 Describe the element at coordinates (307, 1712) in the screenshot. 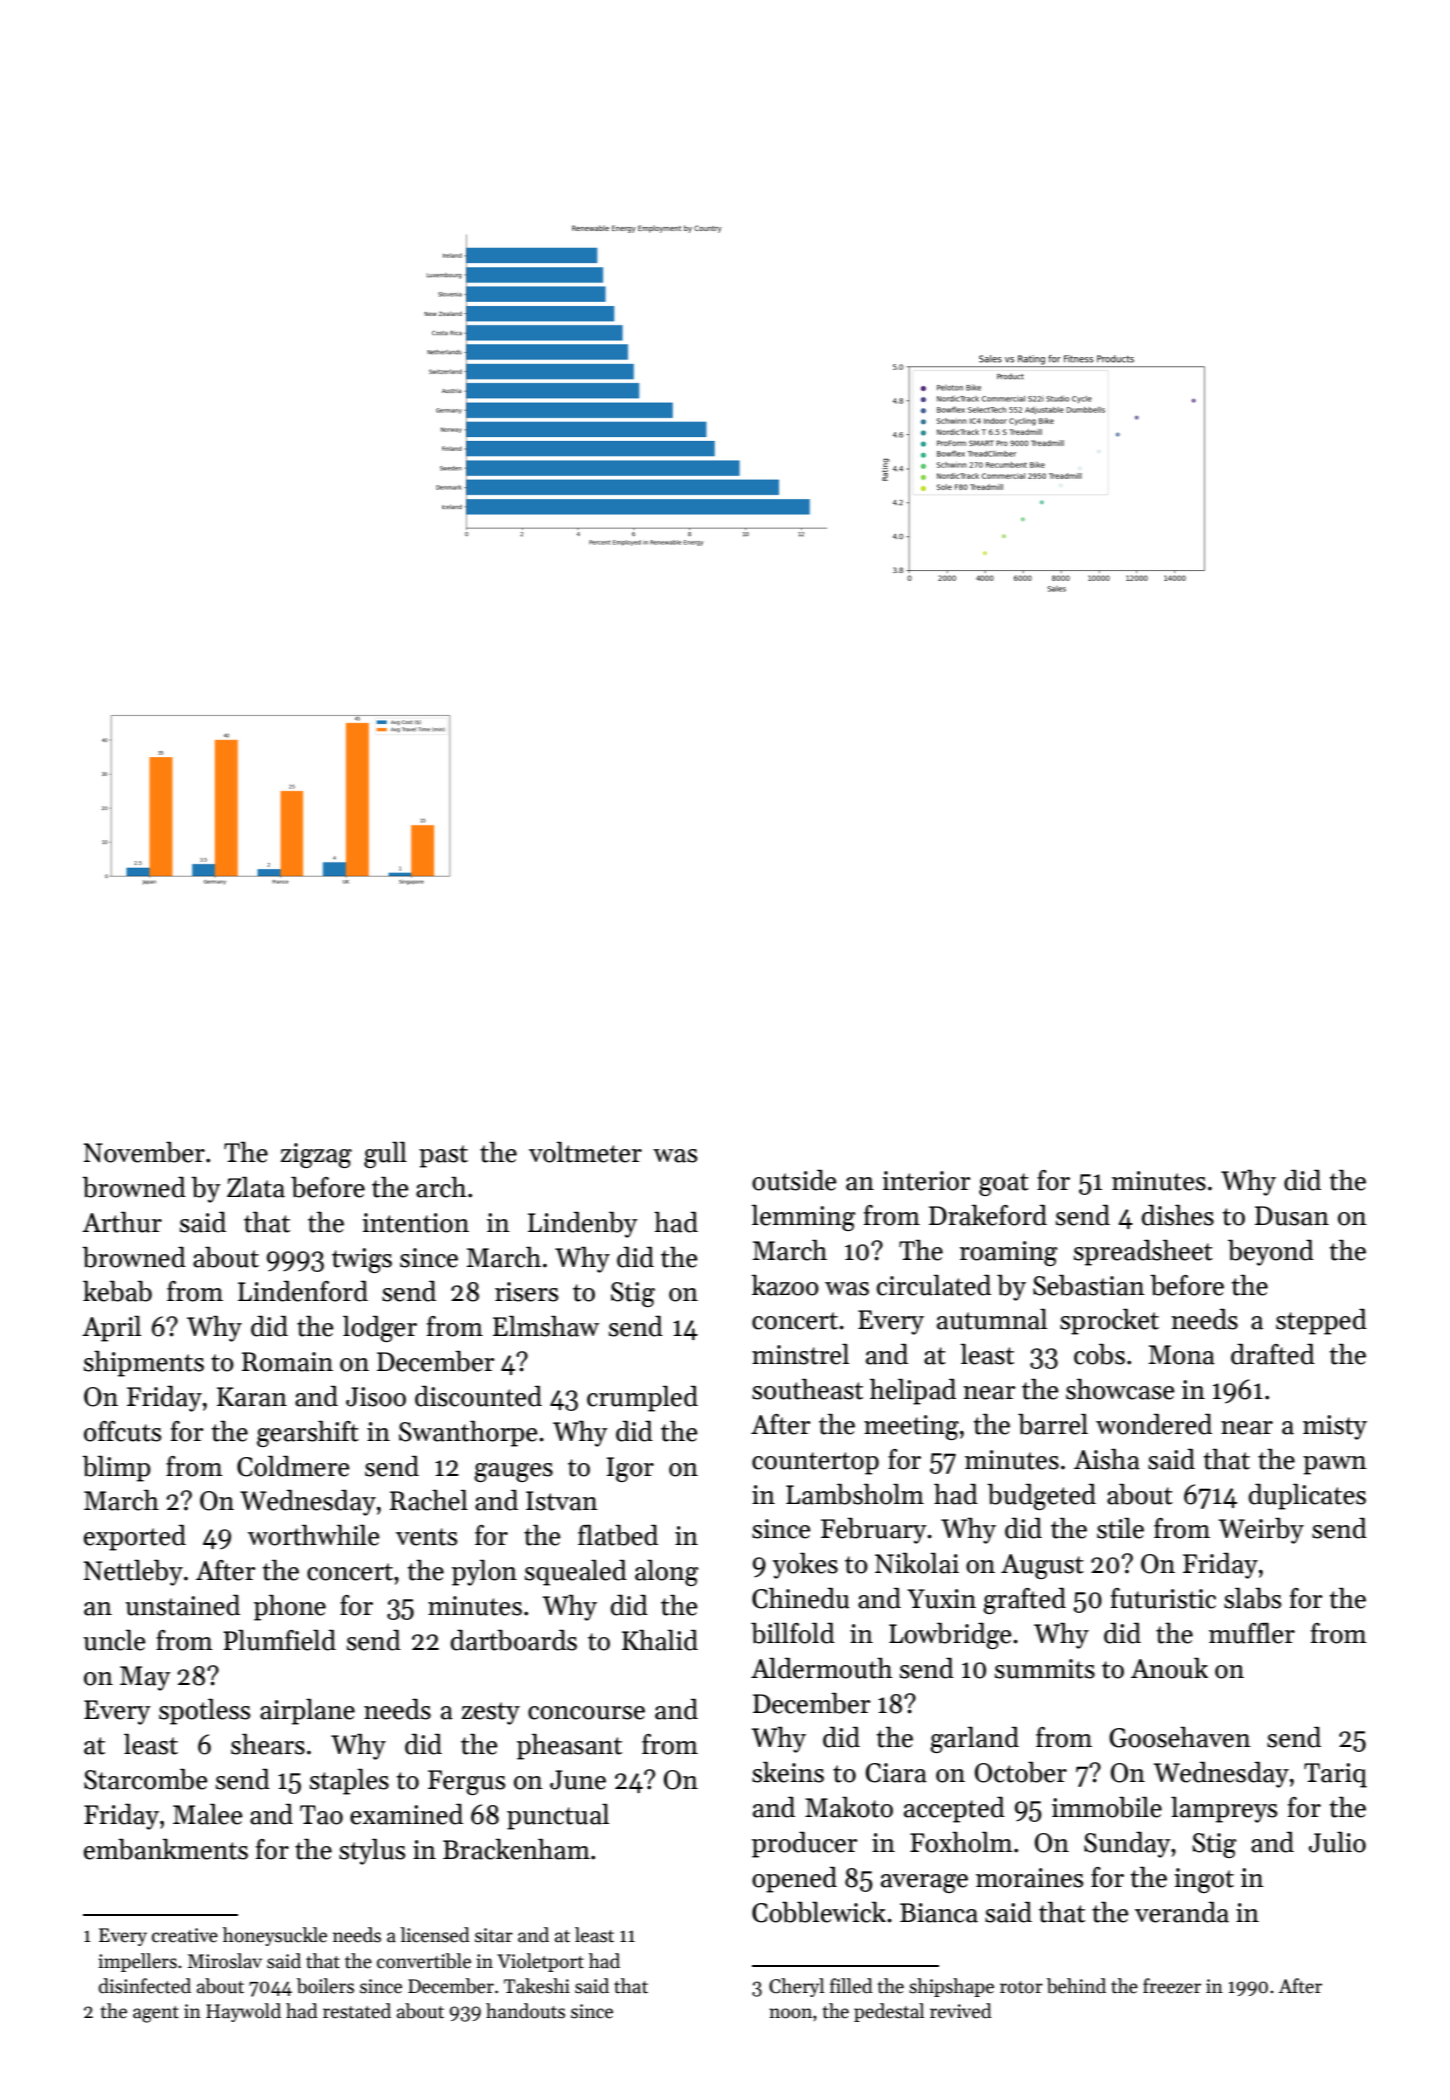

I see `airplane` at that location.
